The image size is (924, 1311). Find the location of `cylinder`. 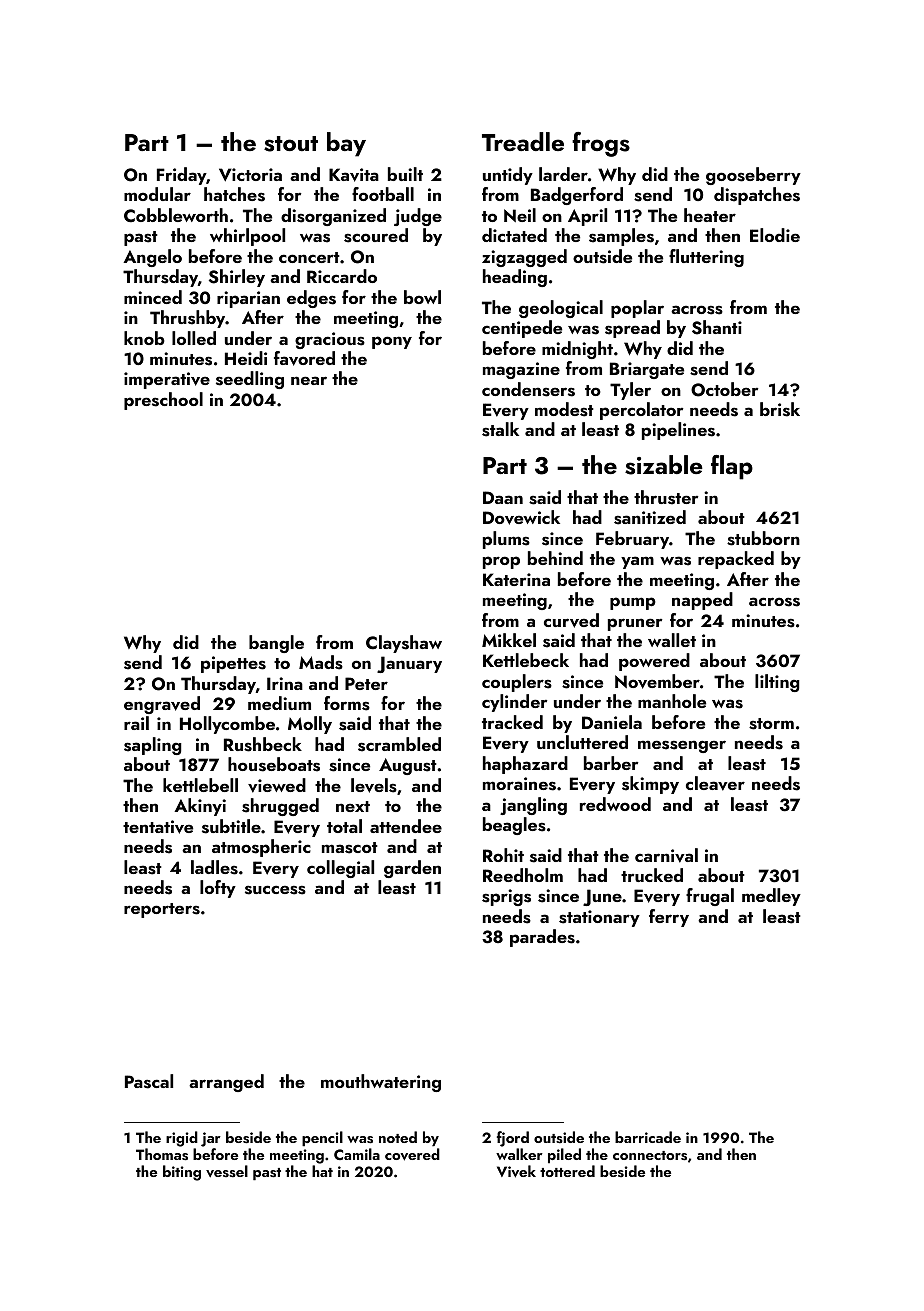

cylinder is located at coordinates (514, 703).
